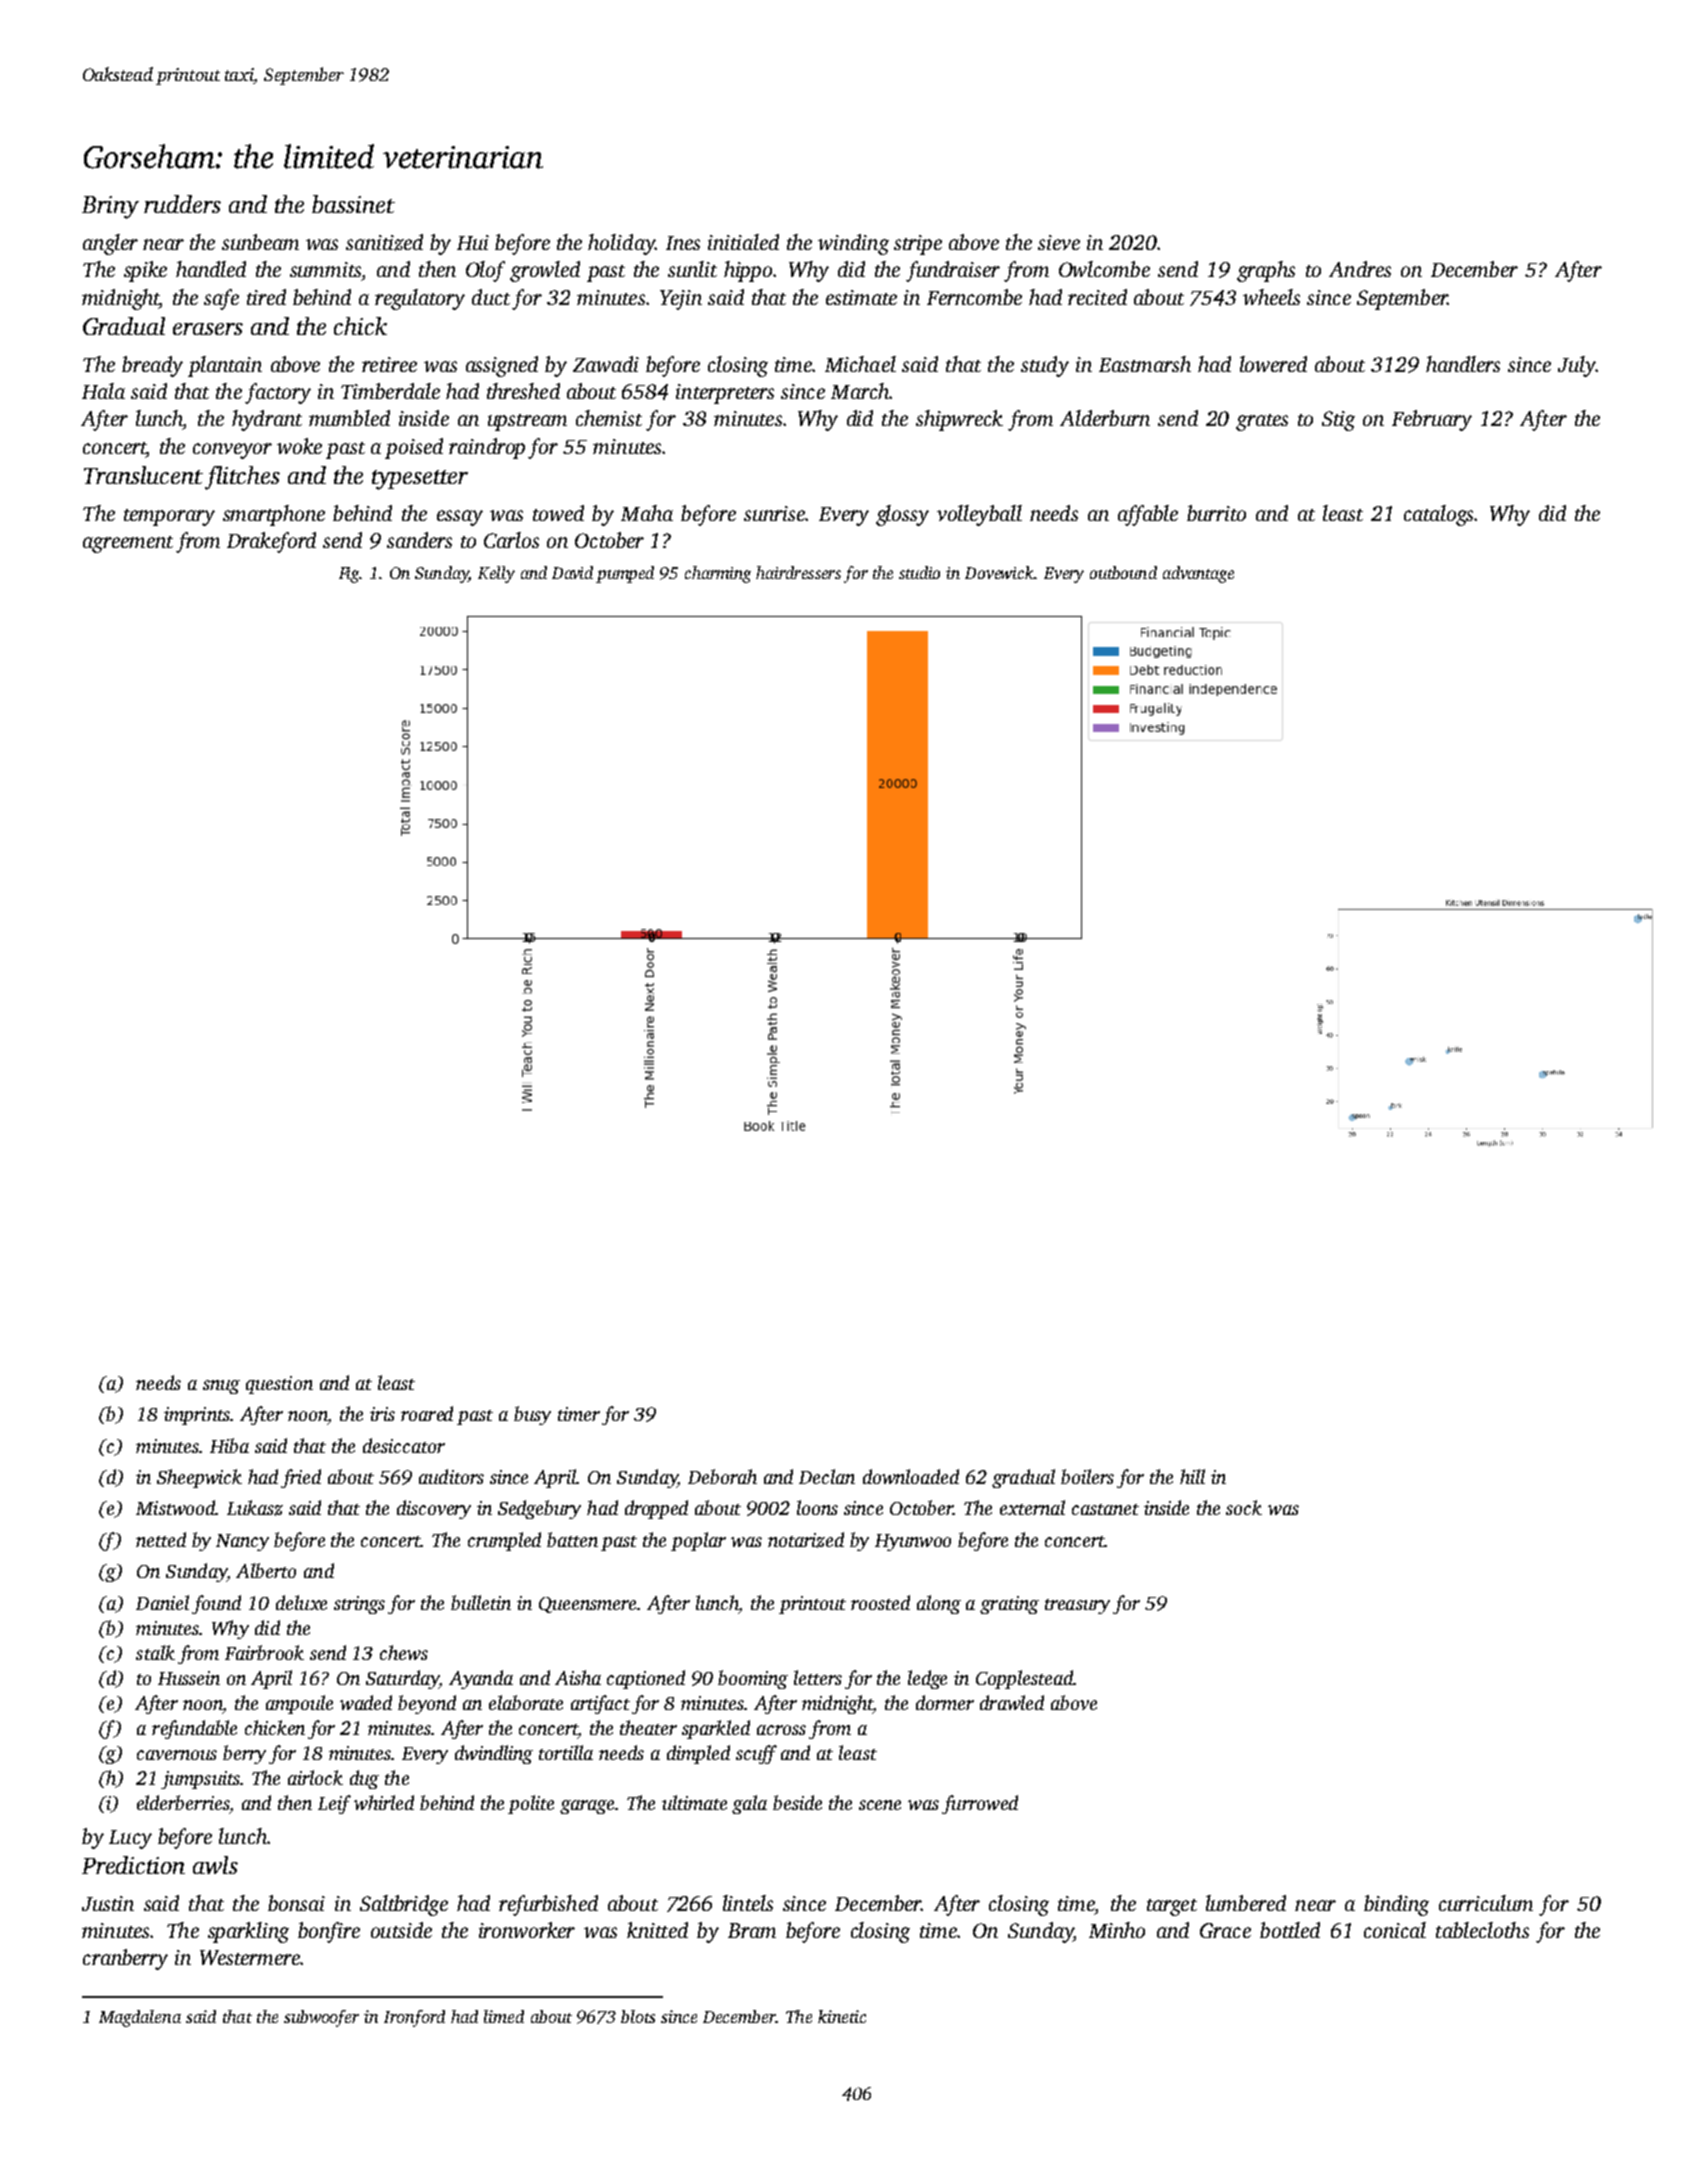 This image has width=1683, height=2178. Describe the element at coordinates (349, 418) in the image. I see `mumbled` at that location.
